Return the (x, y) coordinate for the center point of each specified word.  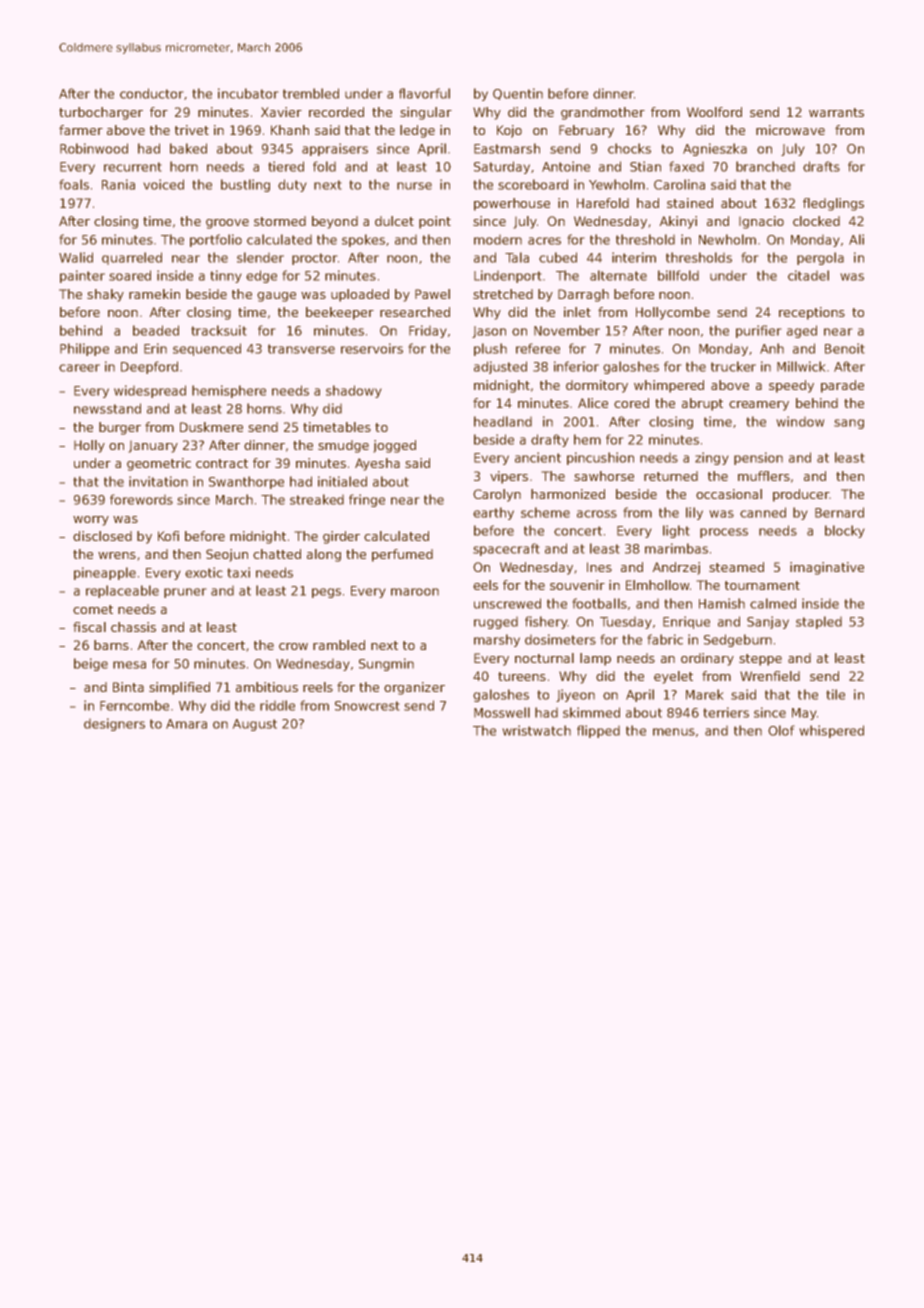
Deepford (149, 367)
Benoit (844, 348)
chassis (133, 627)
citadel (808, 275)
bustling (245, 185)
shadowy (353, 391)
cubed (558, 257)
